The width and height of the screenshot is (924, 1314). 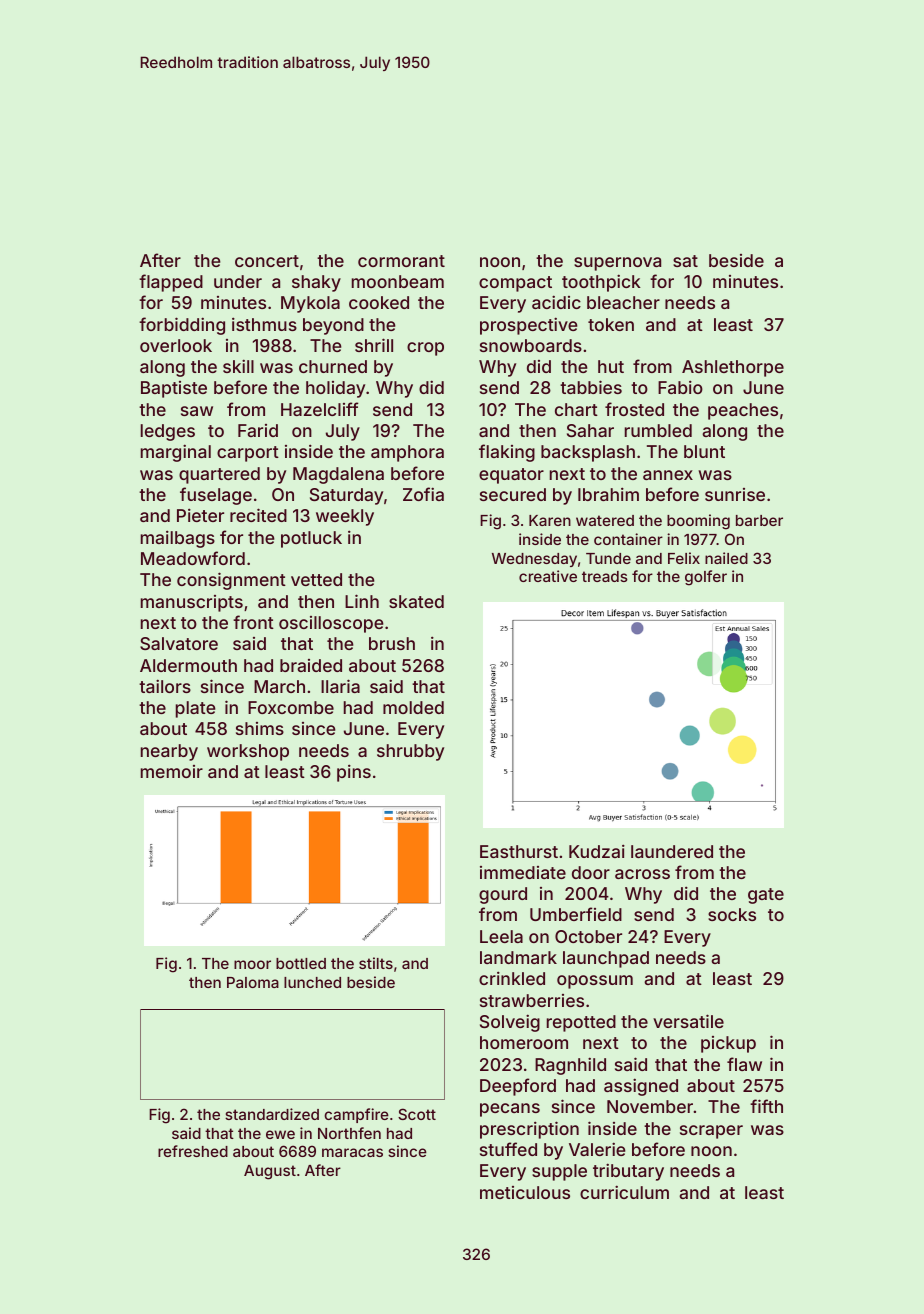 What do you see at coordinates (624, 1192) in the screenshot?
I see `curriculum` at bounding box center [624, 1192].
